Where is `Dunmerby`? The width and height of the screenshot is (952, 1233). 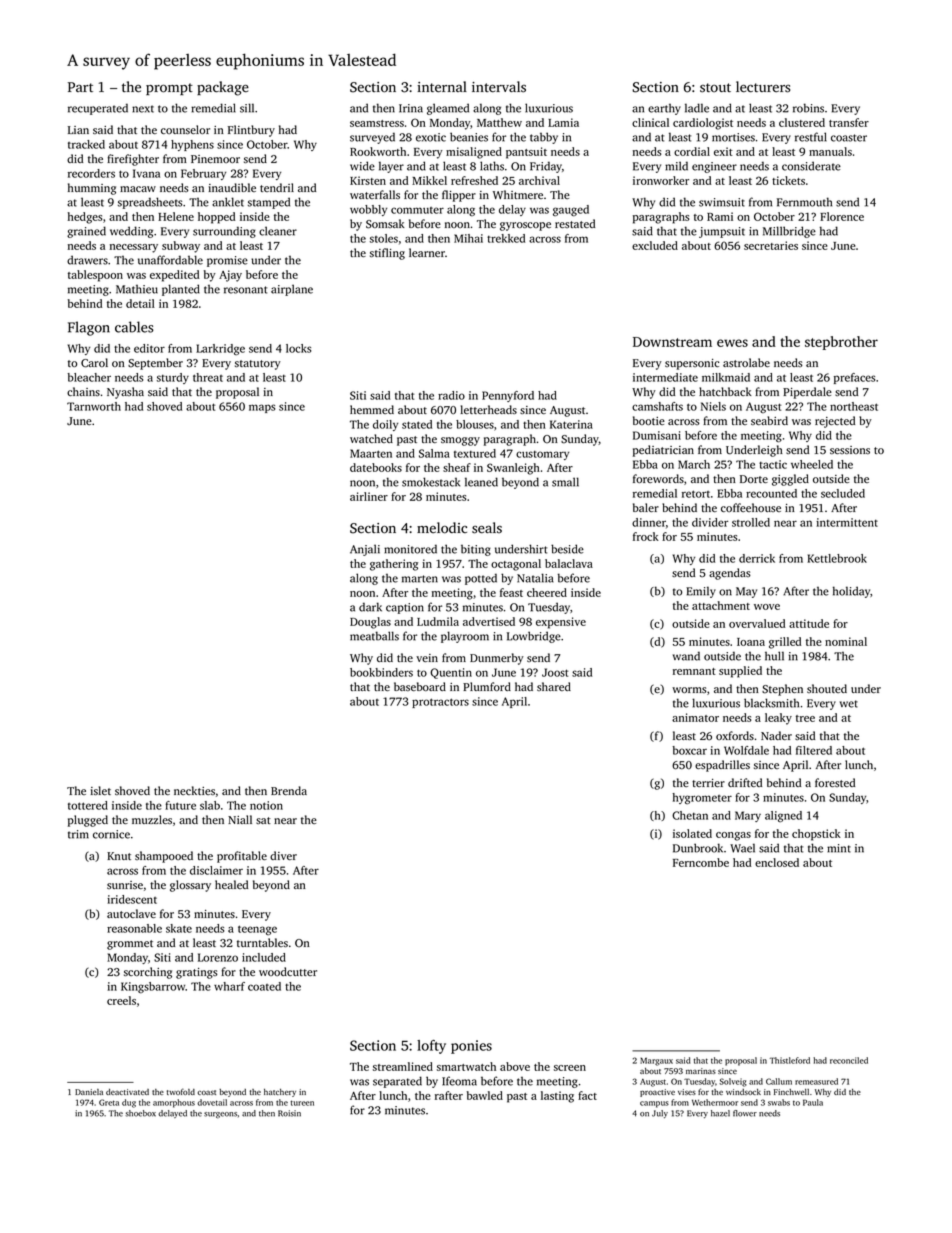 Dunmerby is located at coordinates (497, 659).
